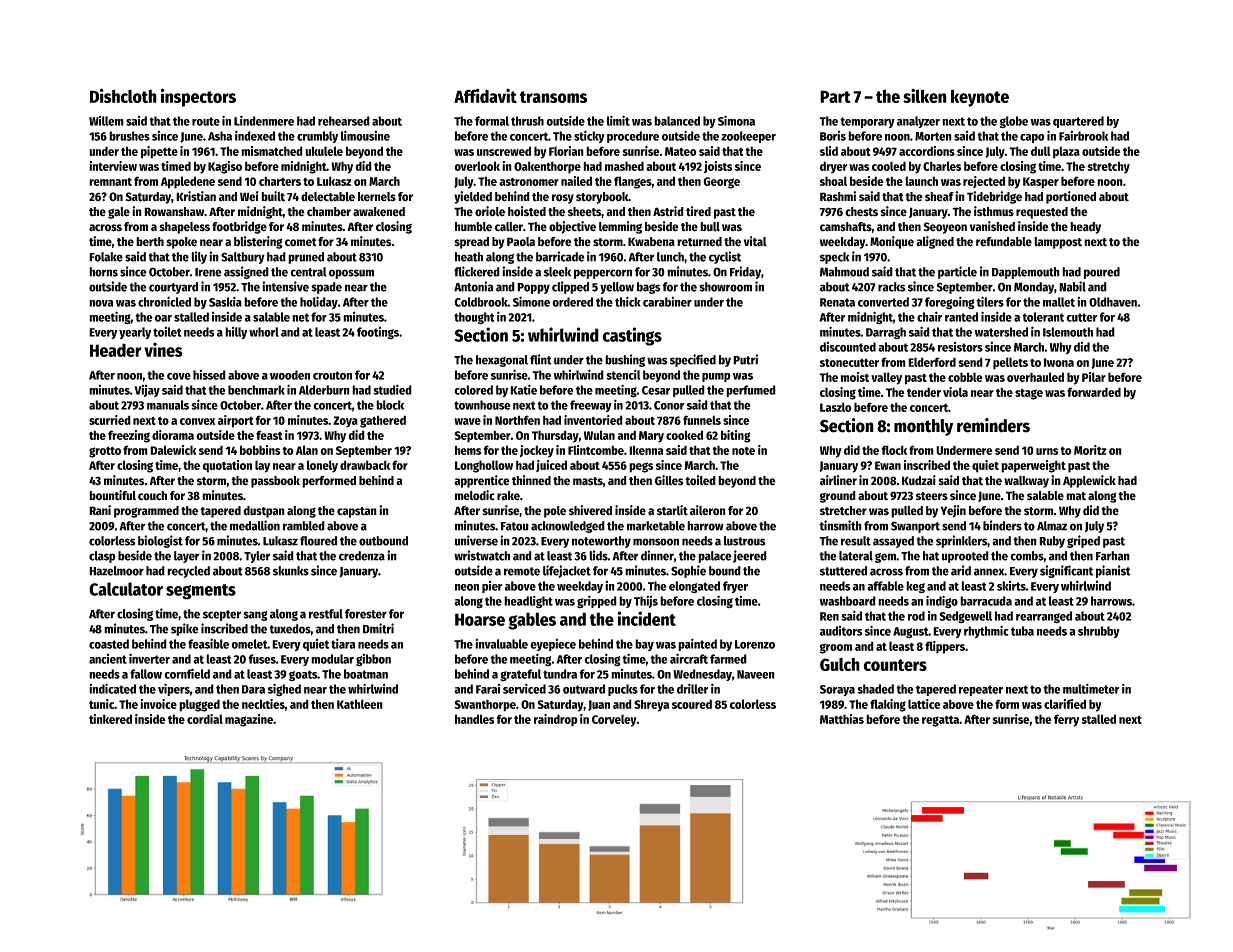  Describe the element at coordinates (834, 258) in the image. I see `speck` at that location.
